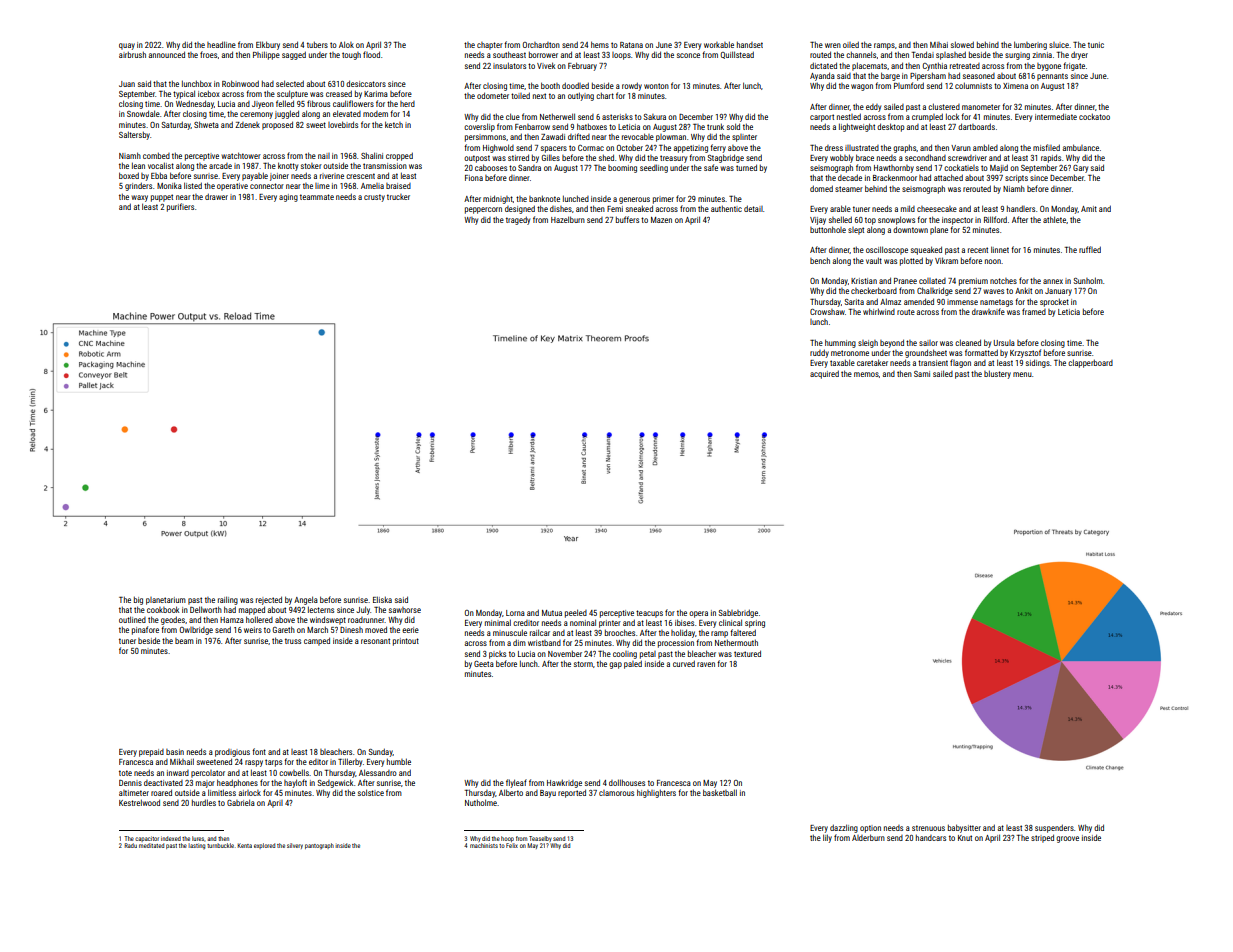  Describe the element at coordinates (621, 56) in the screenshot. I see `loops` at that location.
